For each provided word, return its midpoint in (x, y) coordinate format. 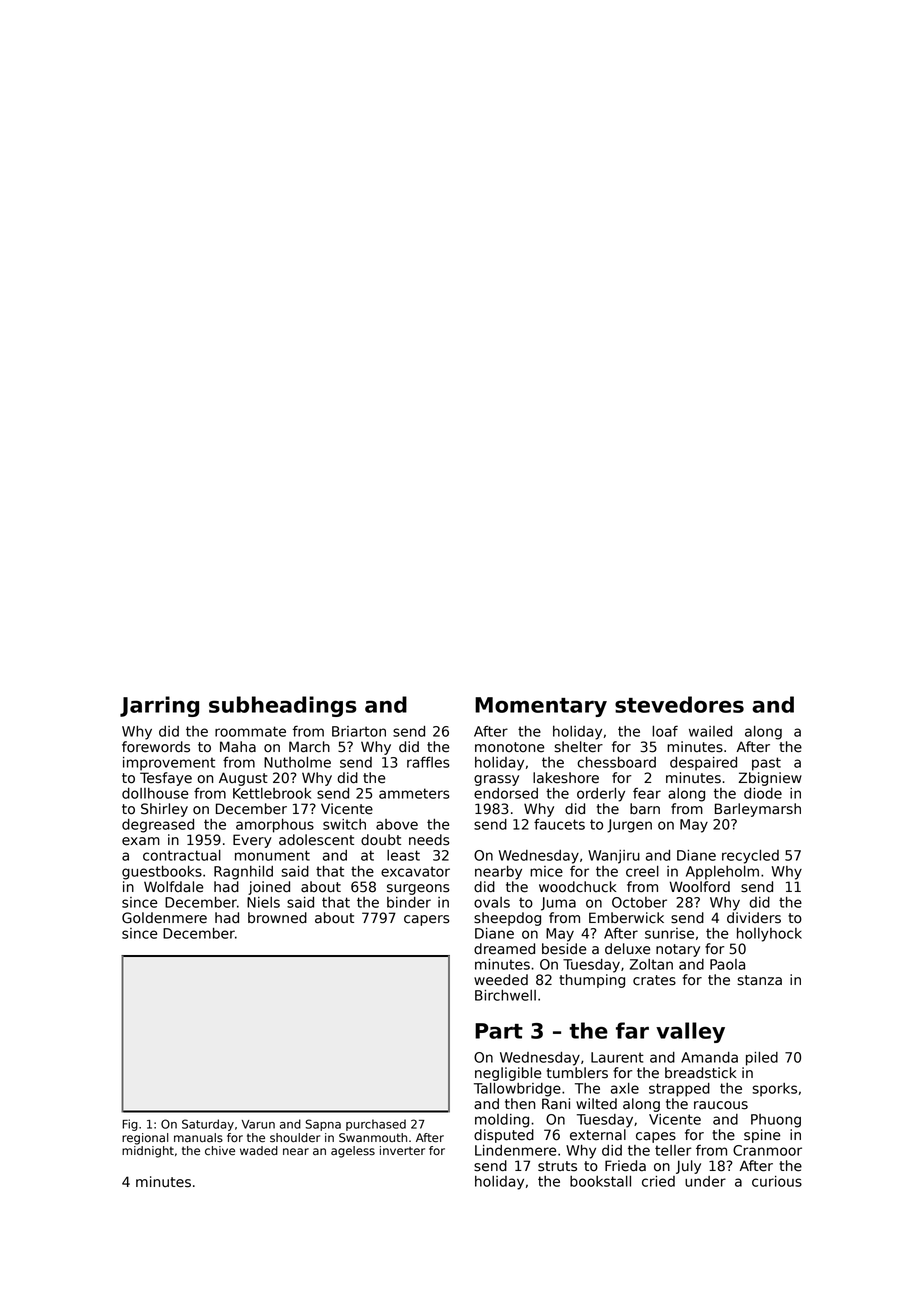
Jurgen (629, 826)
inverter (402, 1151)
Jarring (159, 706)
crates (654, 980)
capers (427, 920)
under (705, 1181)
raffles (428, 762)
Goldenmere (164, 918)
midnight (148, 1152)
